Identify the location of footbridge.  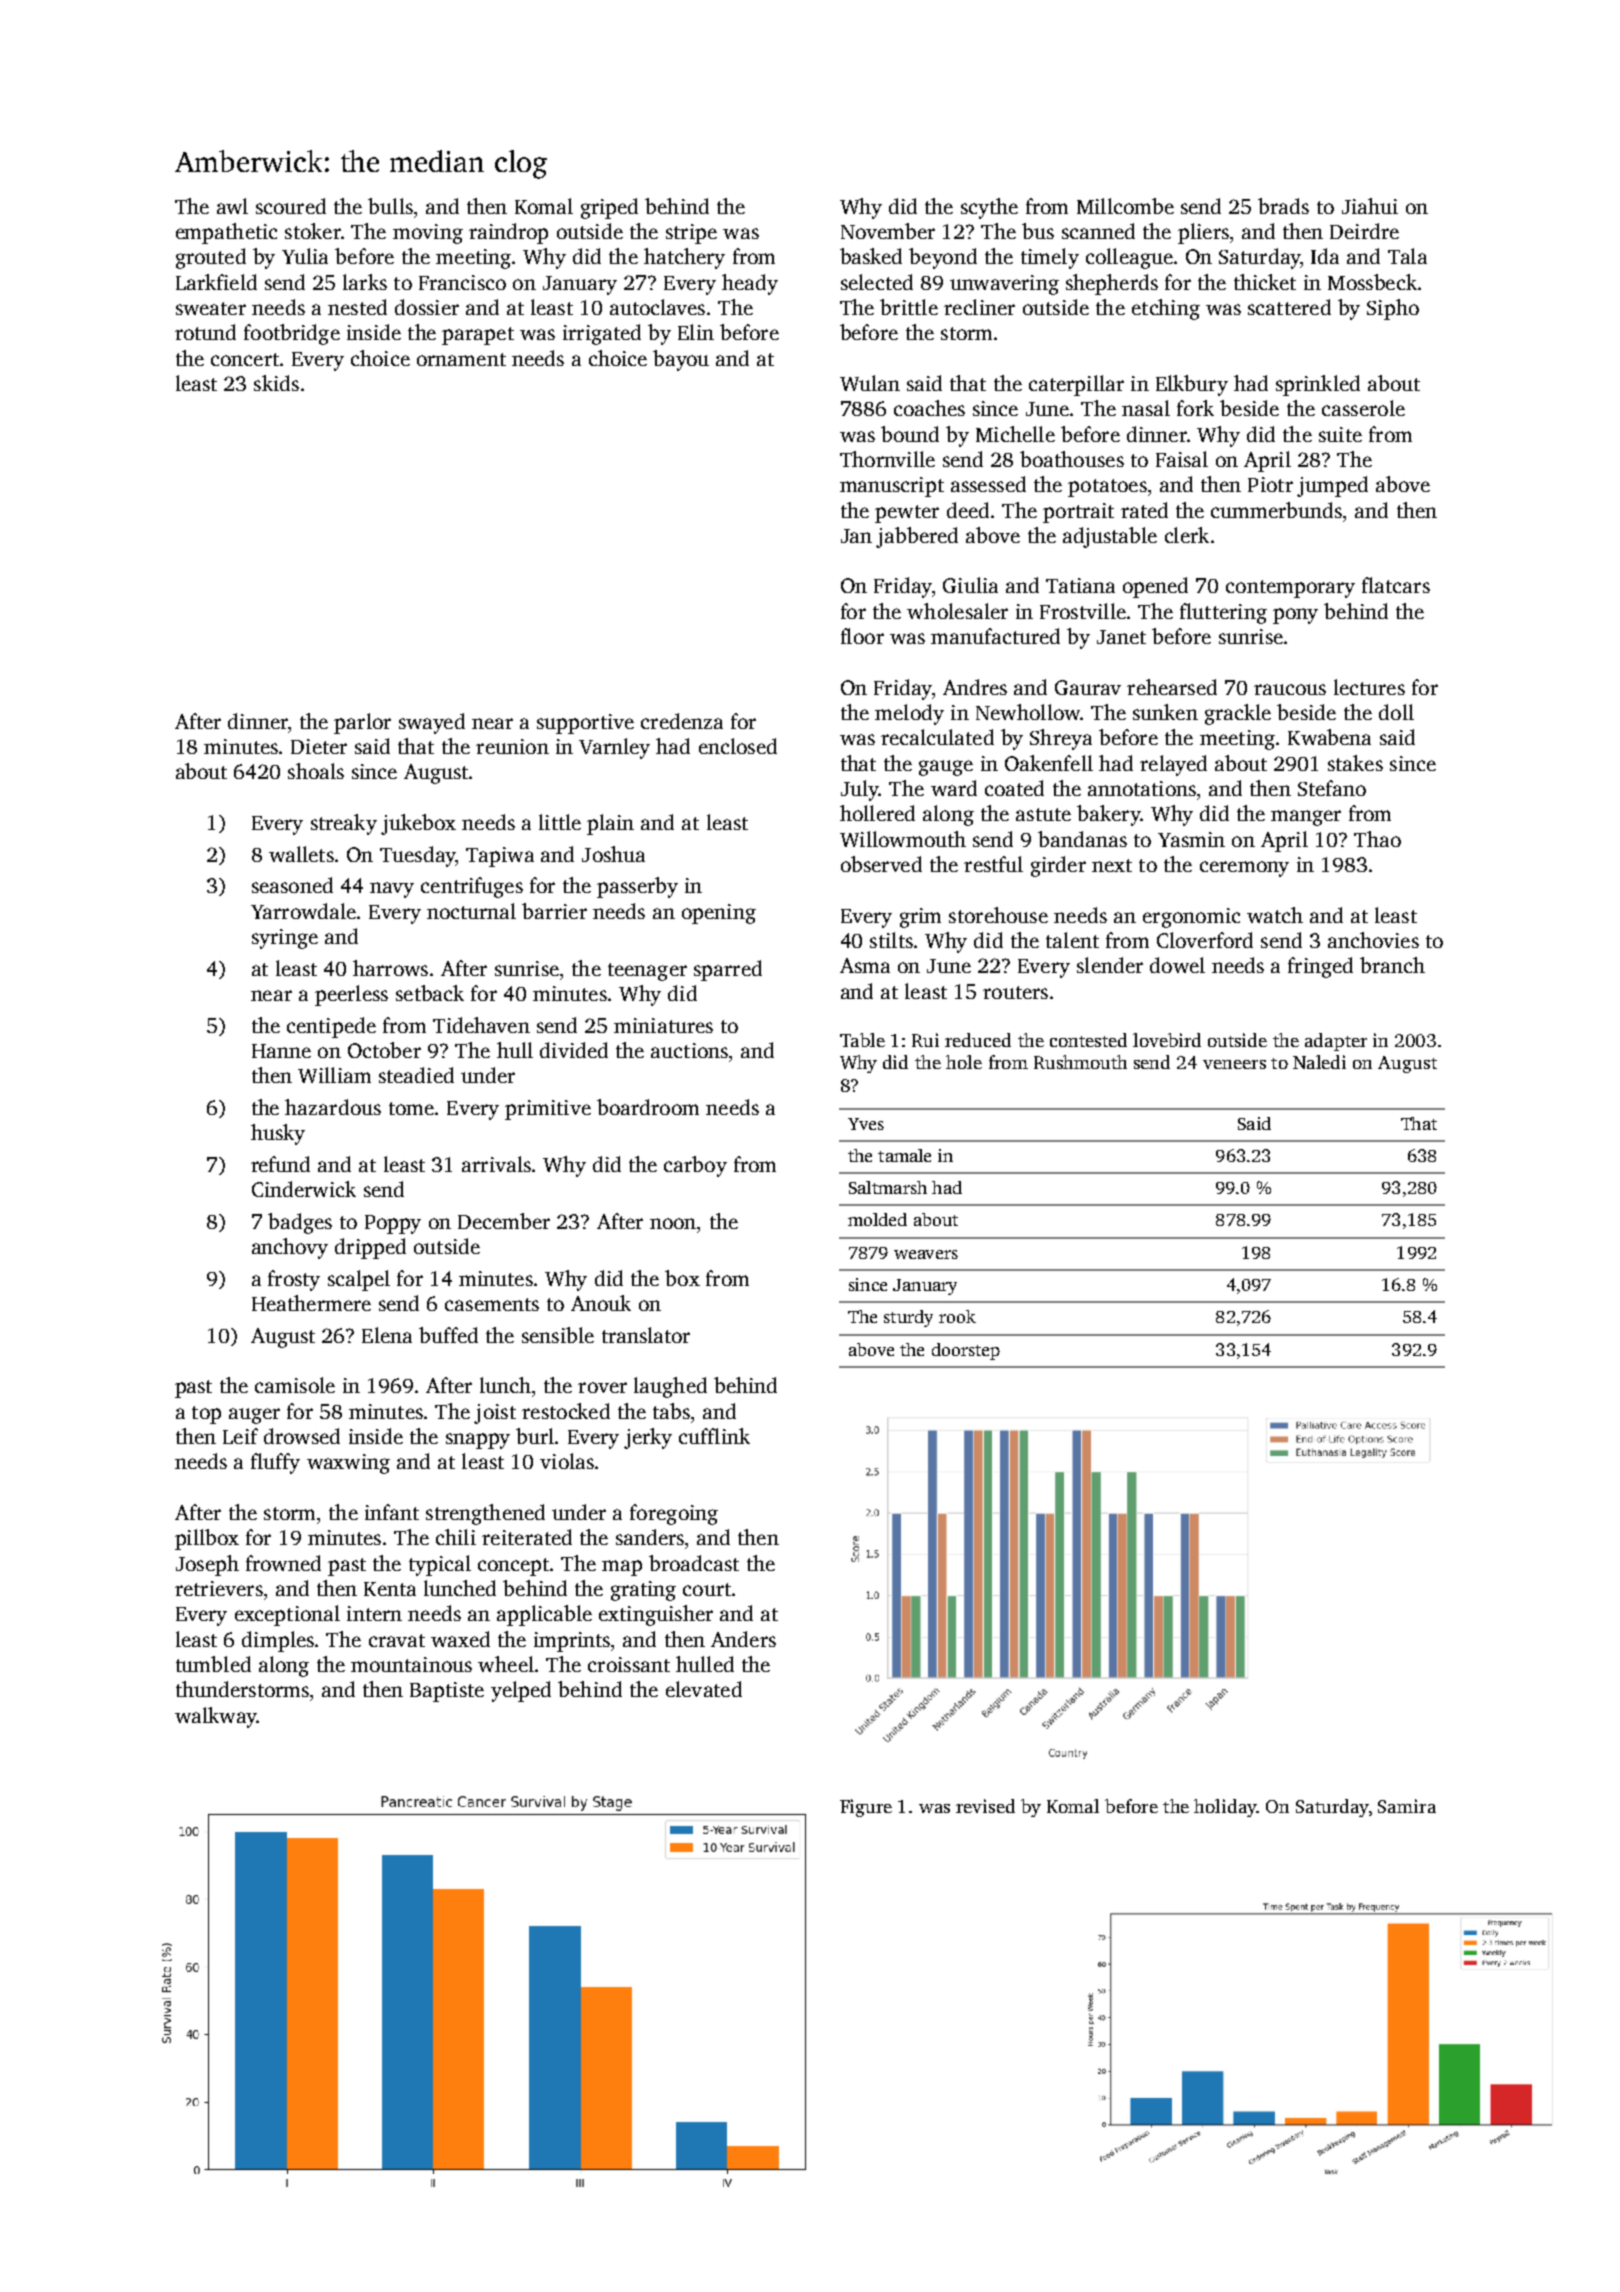
(292, 334).
